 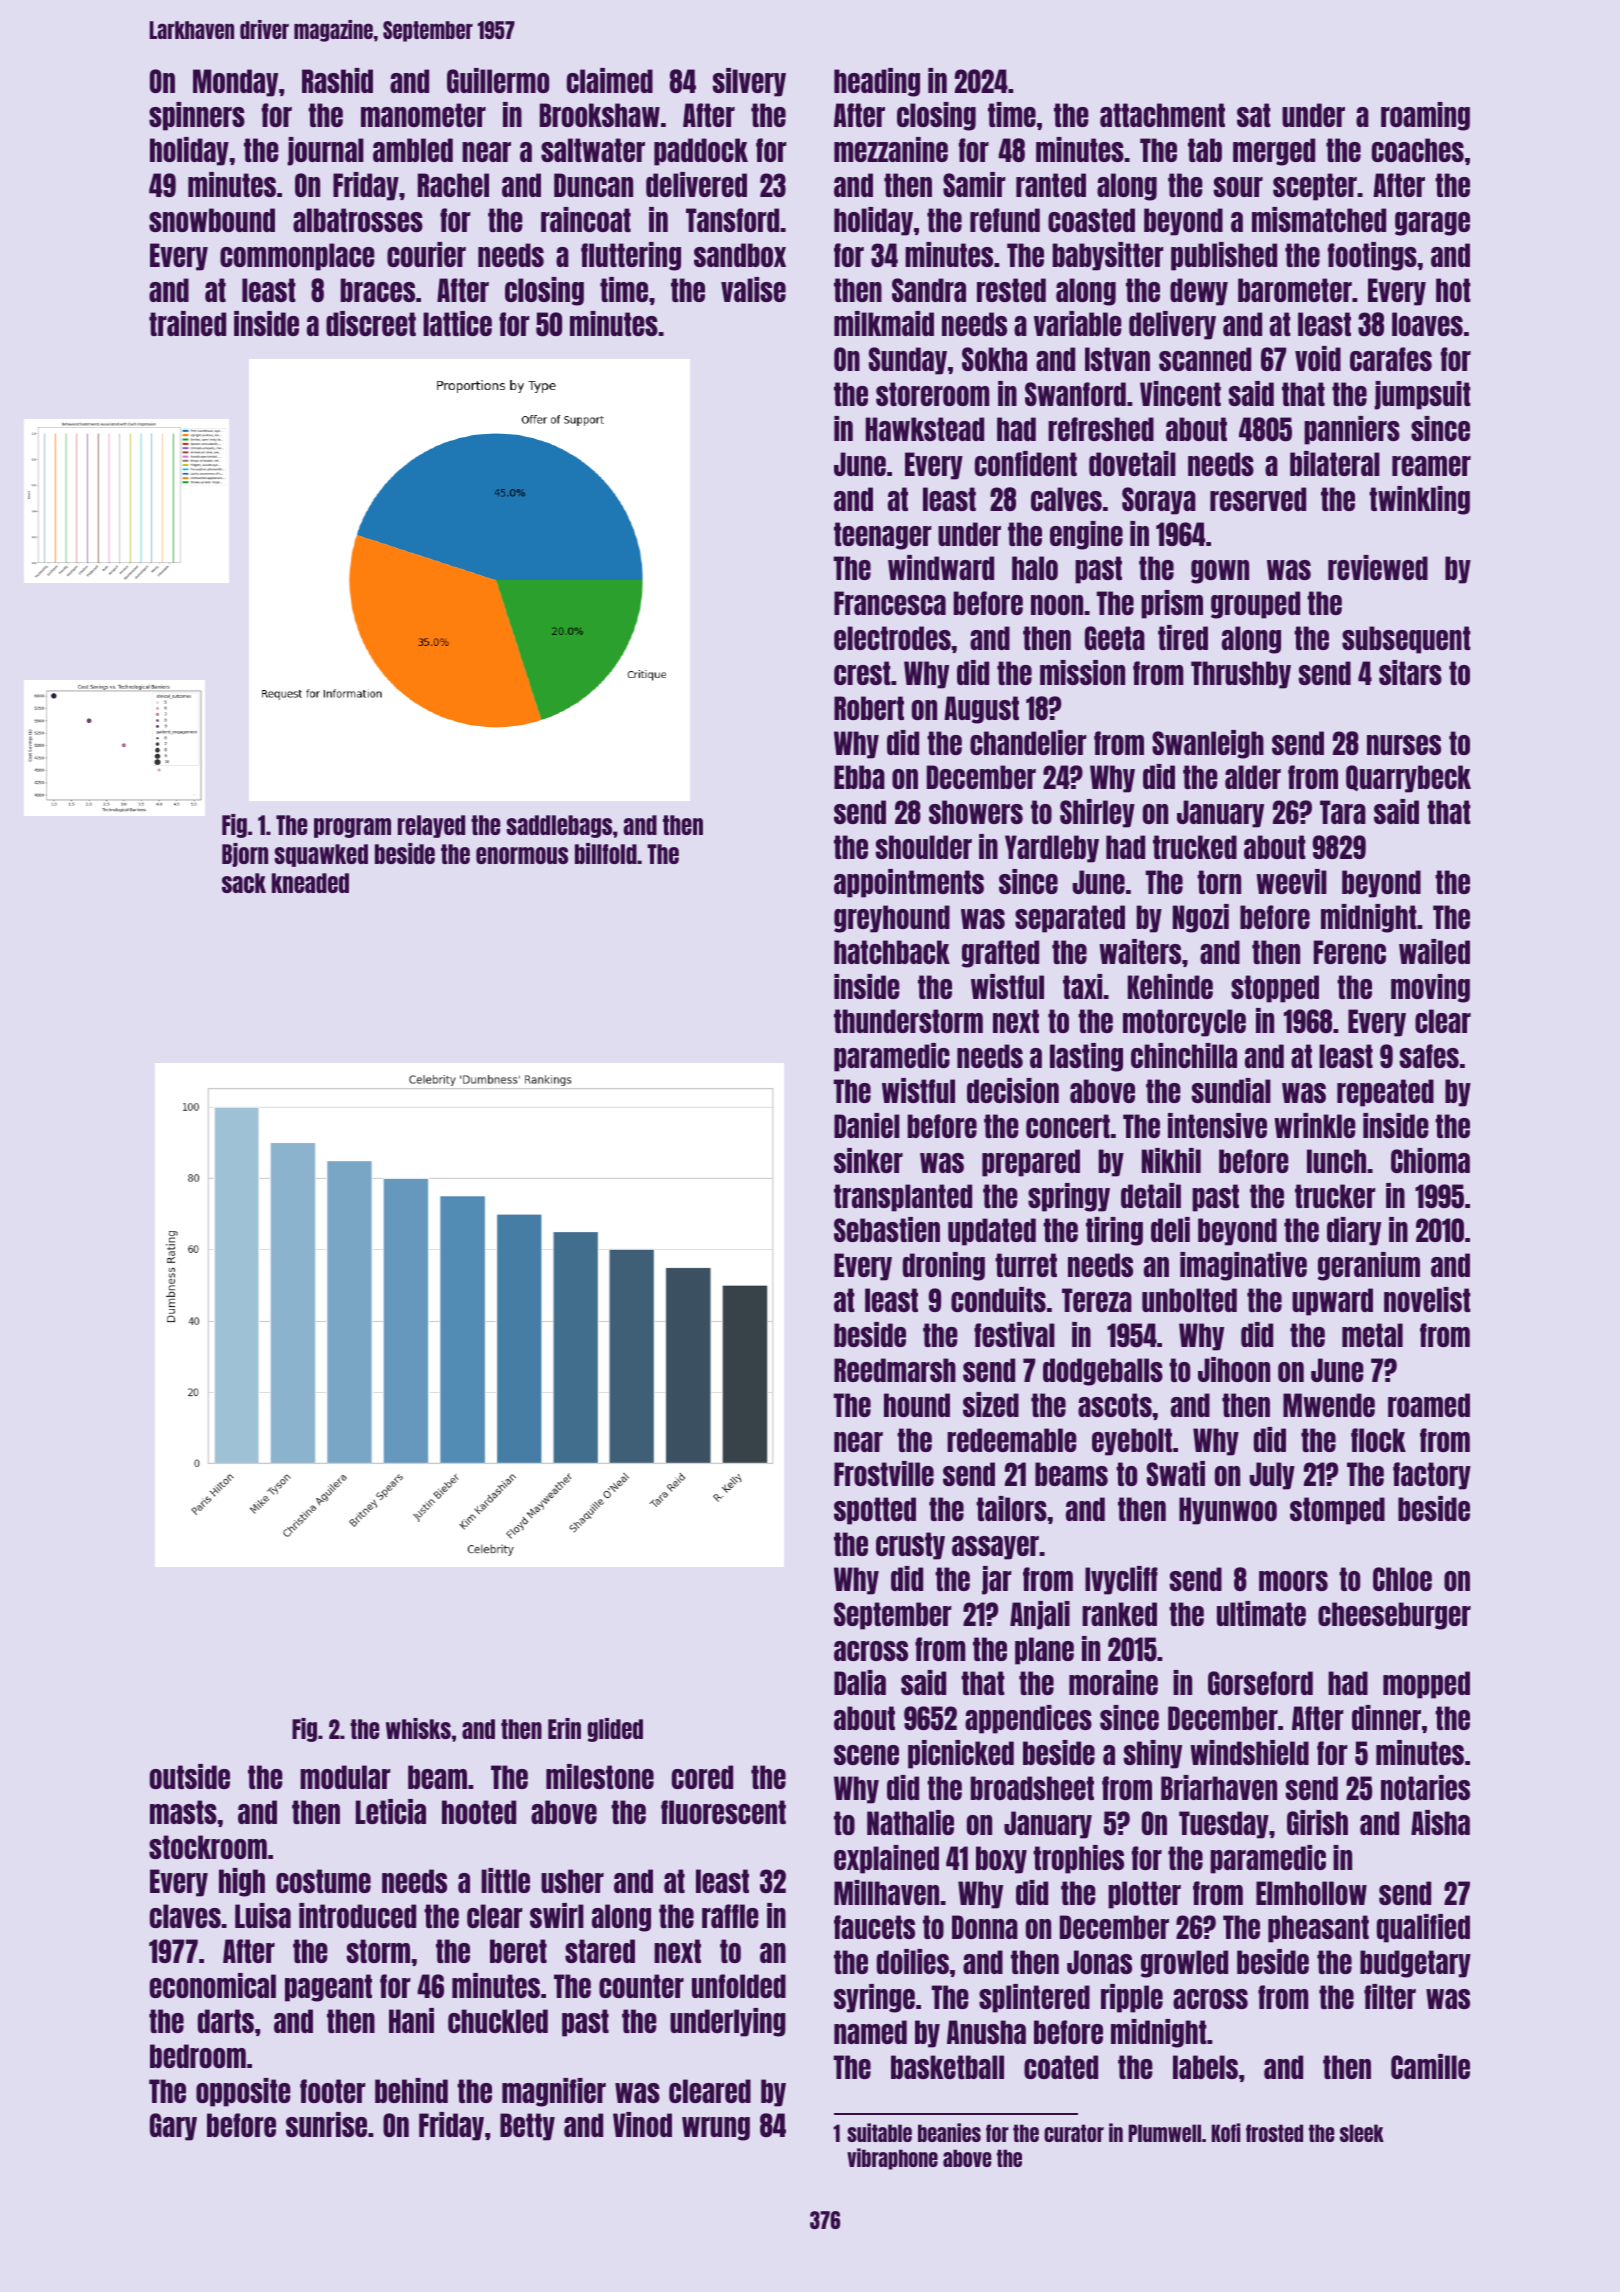 I want to click on claimed, so click(x=610, y=80).
